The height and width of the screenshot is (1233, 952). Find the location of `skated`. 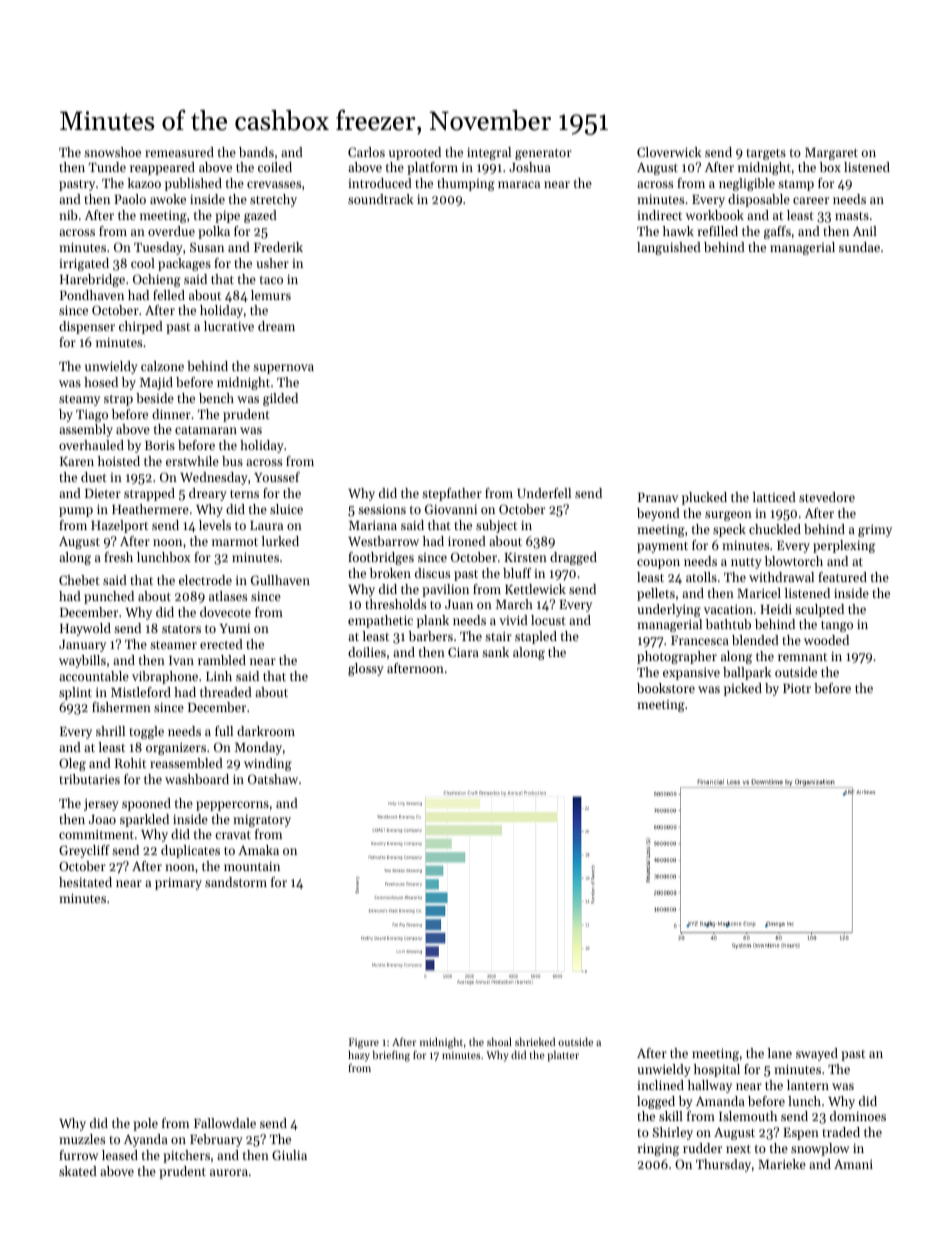

skated is located at coordinates (78, 1171).
